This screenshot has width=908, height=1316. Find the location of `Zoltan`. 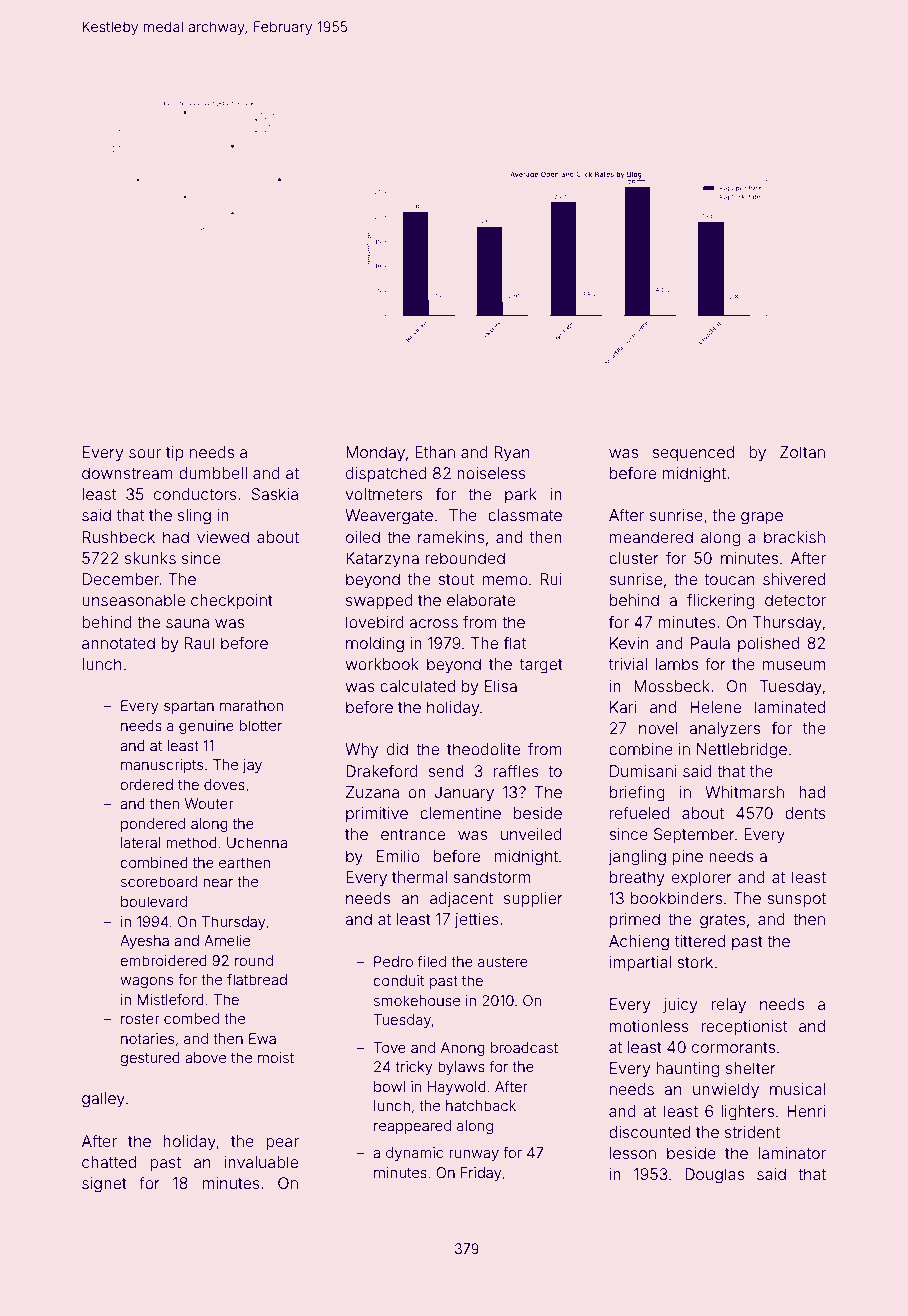

Zoltan is located at coordinates (802, 452).
